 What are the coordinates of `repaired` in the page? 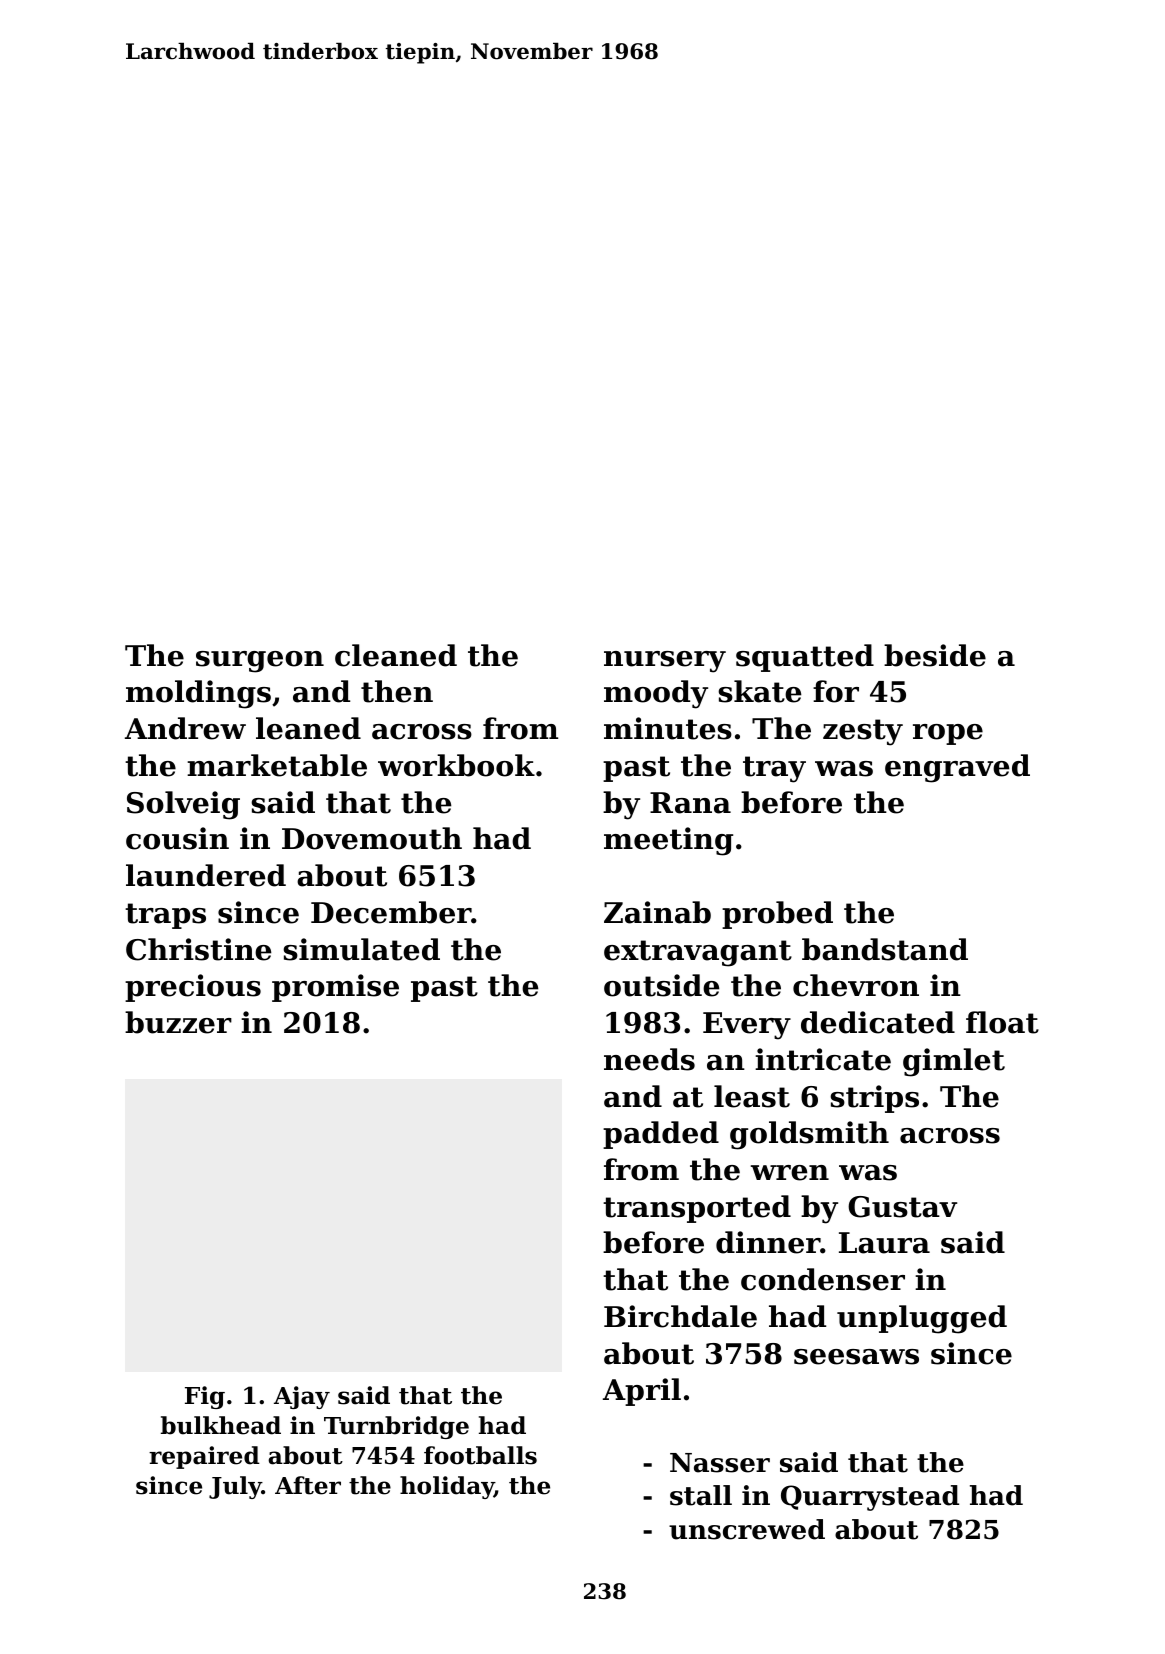 It's located at (204, 1457).
